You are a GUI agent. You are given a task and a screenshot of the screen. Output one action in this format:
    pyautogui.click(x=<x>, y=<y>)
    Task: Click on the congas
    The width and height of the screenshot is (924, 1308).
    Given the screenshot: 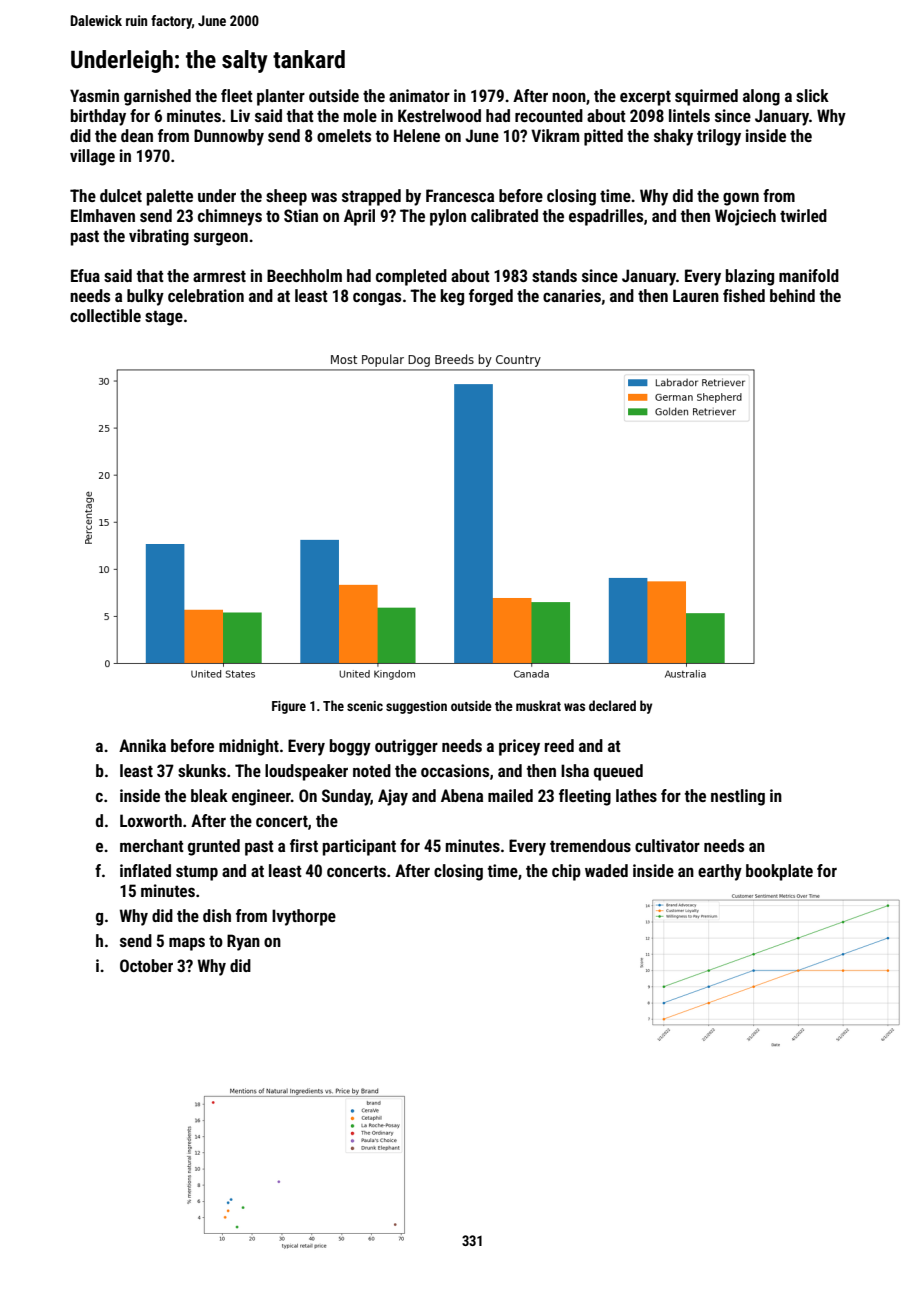 What is the action you would take?
    pyautogui.click(x=377, y=299)
